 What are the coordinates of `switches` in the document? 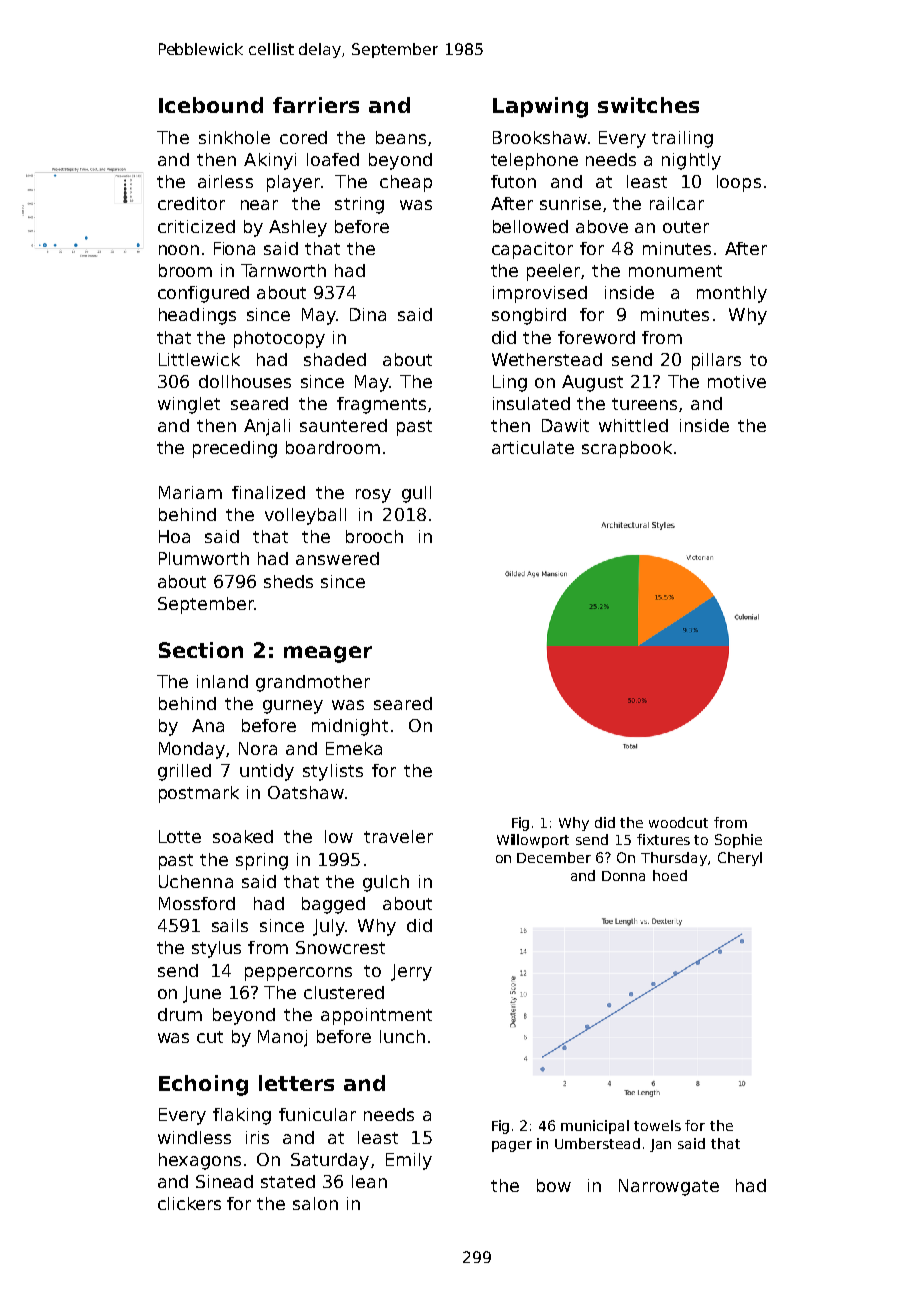 It's located at (648, 105).
